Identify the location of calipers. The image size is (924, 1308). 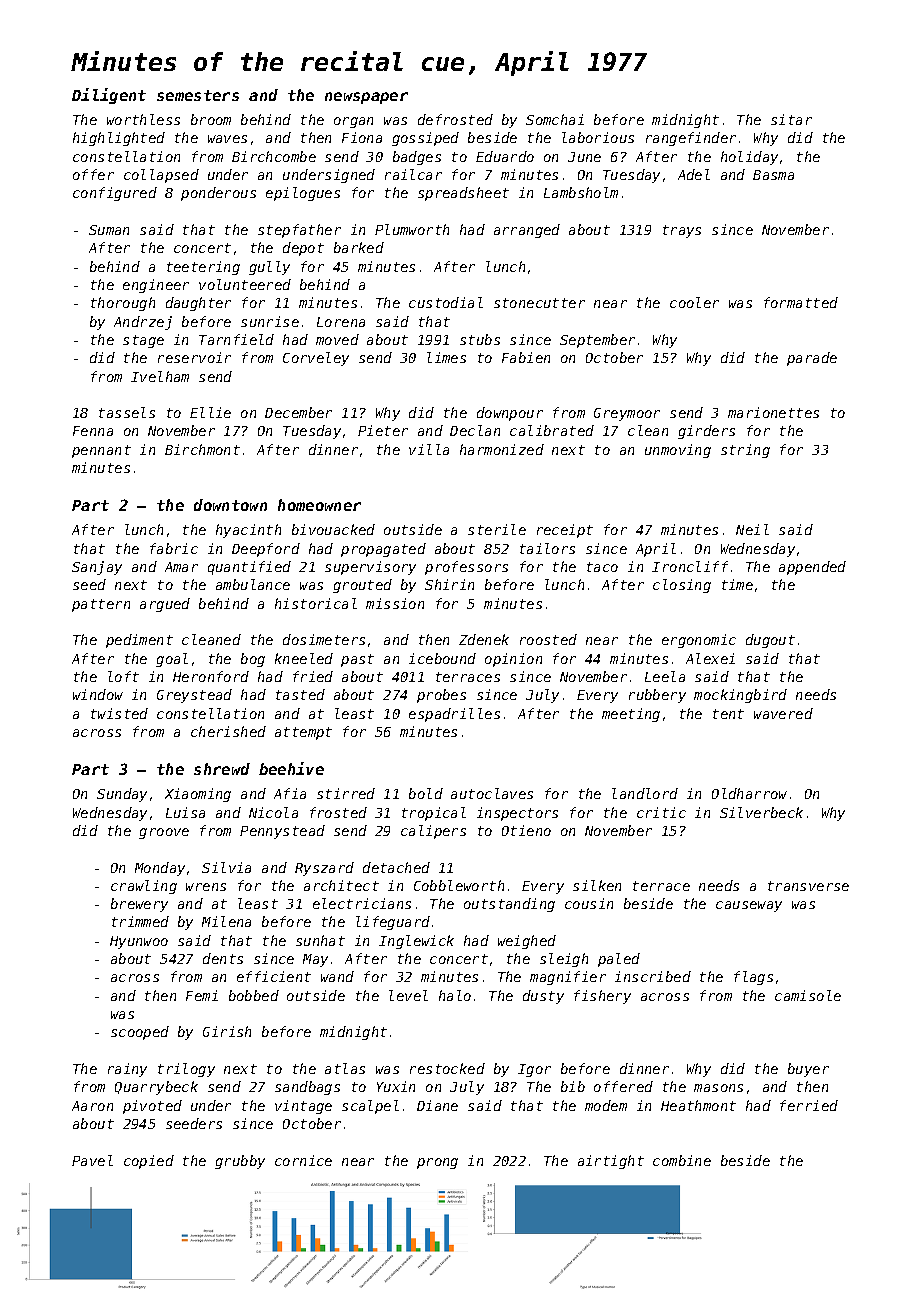
(433, 832).
